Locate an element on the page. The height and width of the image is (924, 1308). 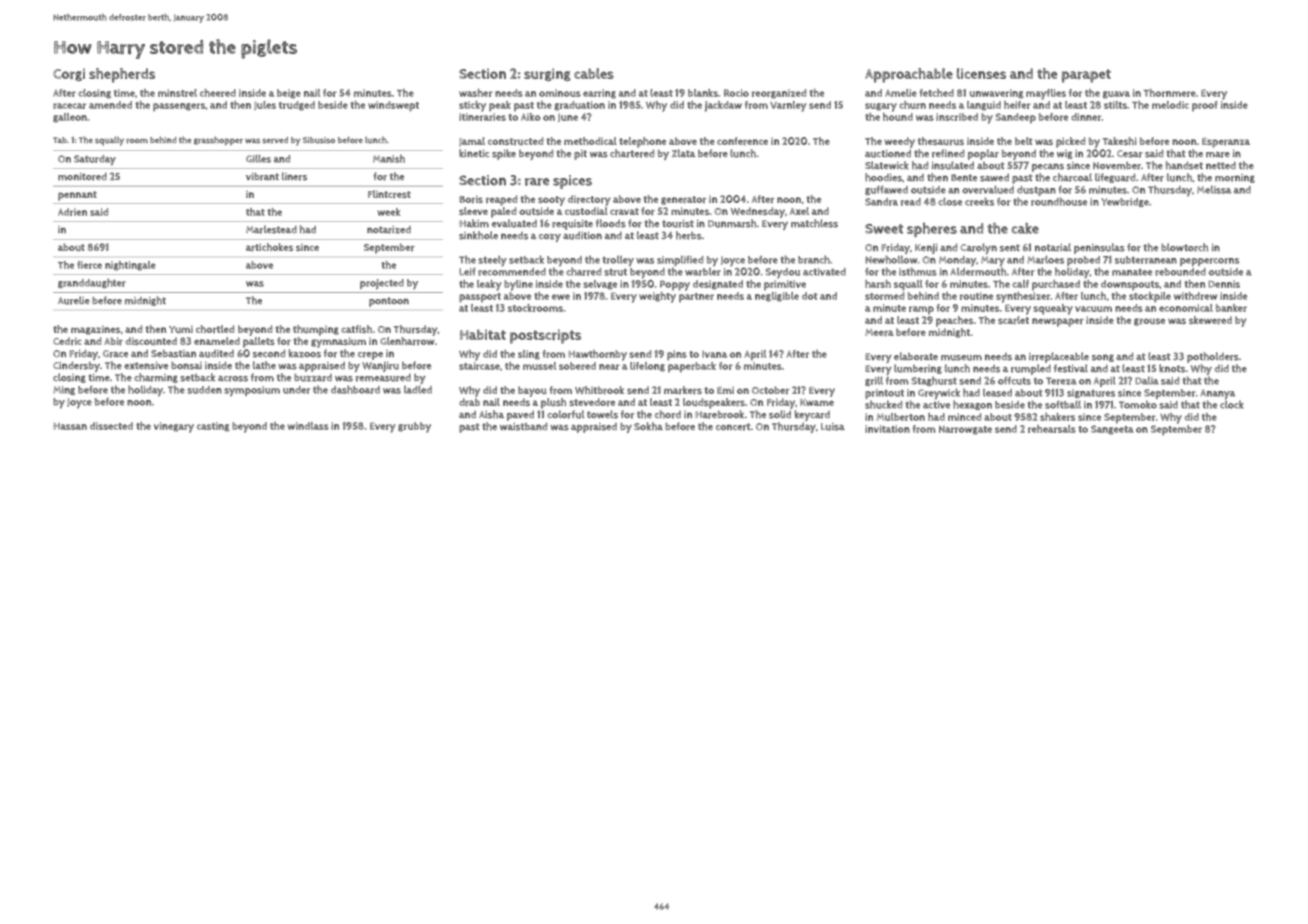
Meera is located at coordinates (879, 333).
